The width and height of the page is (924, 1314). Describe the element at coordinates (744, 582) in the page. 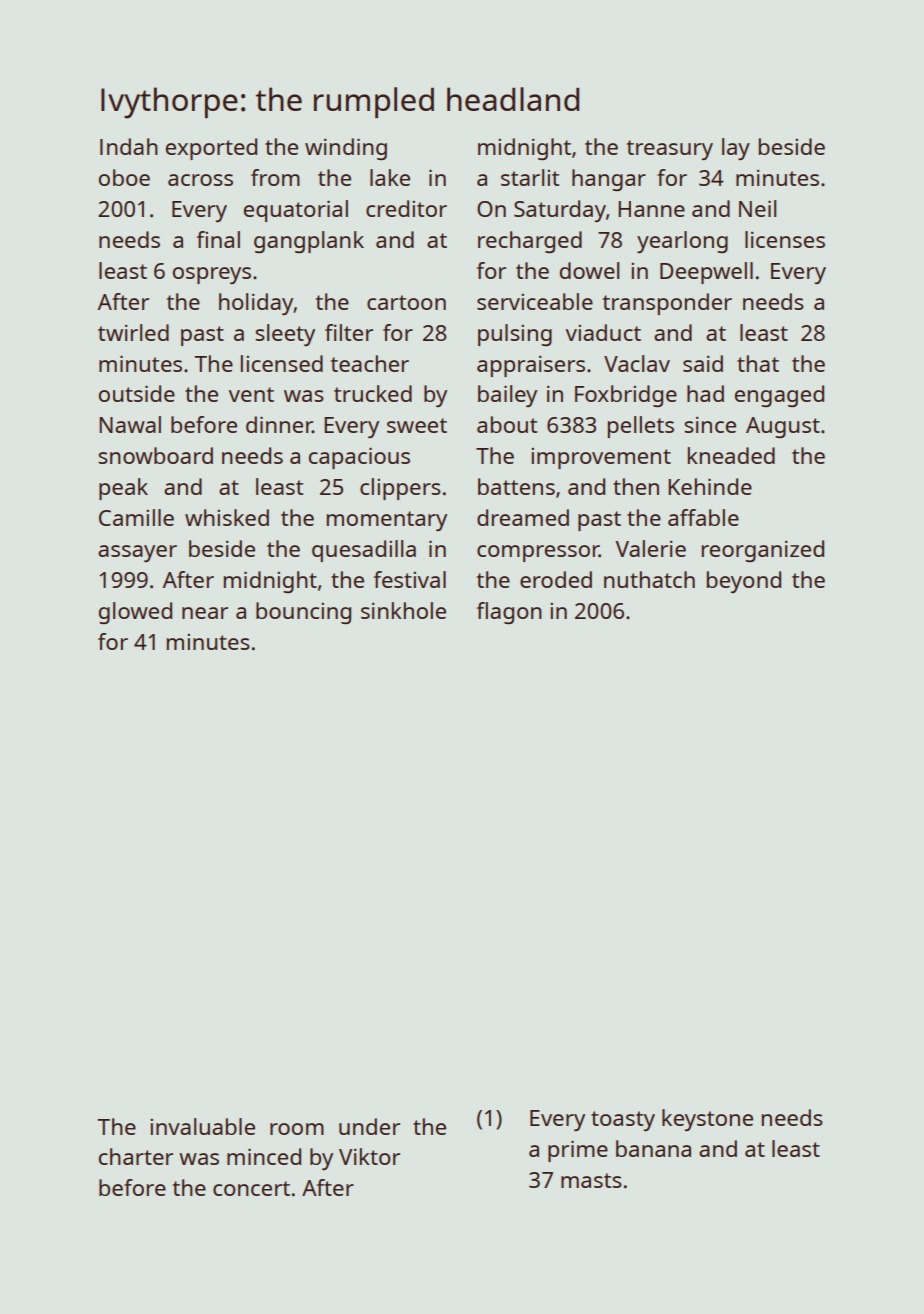

I see `beyond` at that location.
